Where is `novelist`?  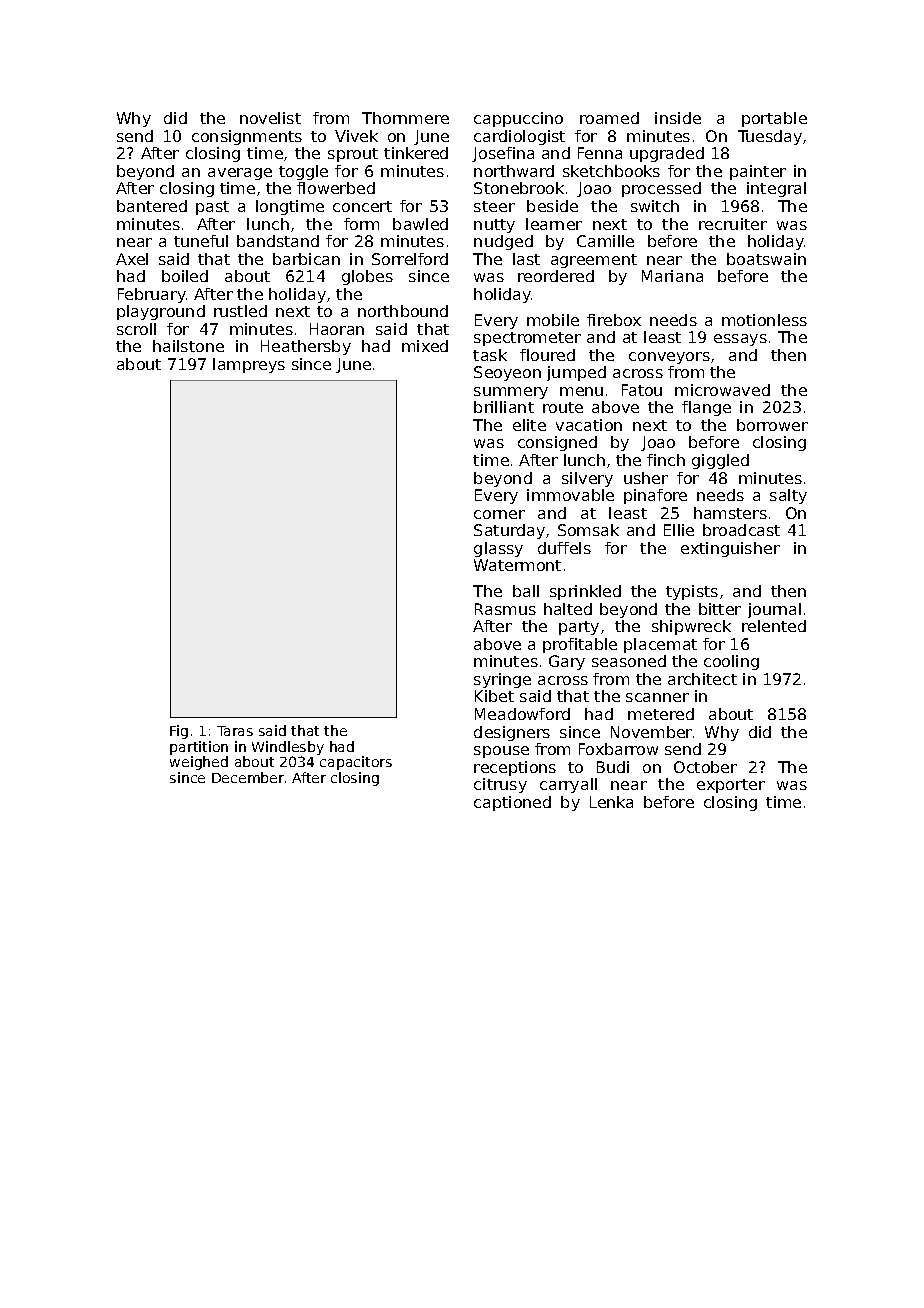 novelist is located at coordinates (270, 118).
